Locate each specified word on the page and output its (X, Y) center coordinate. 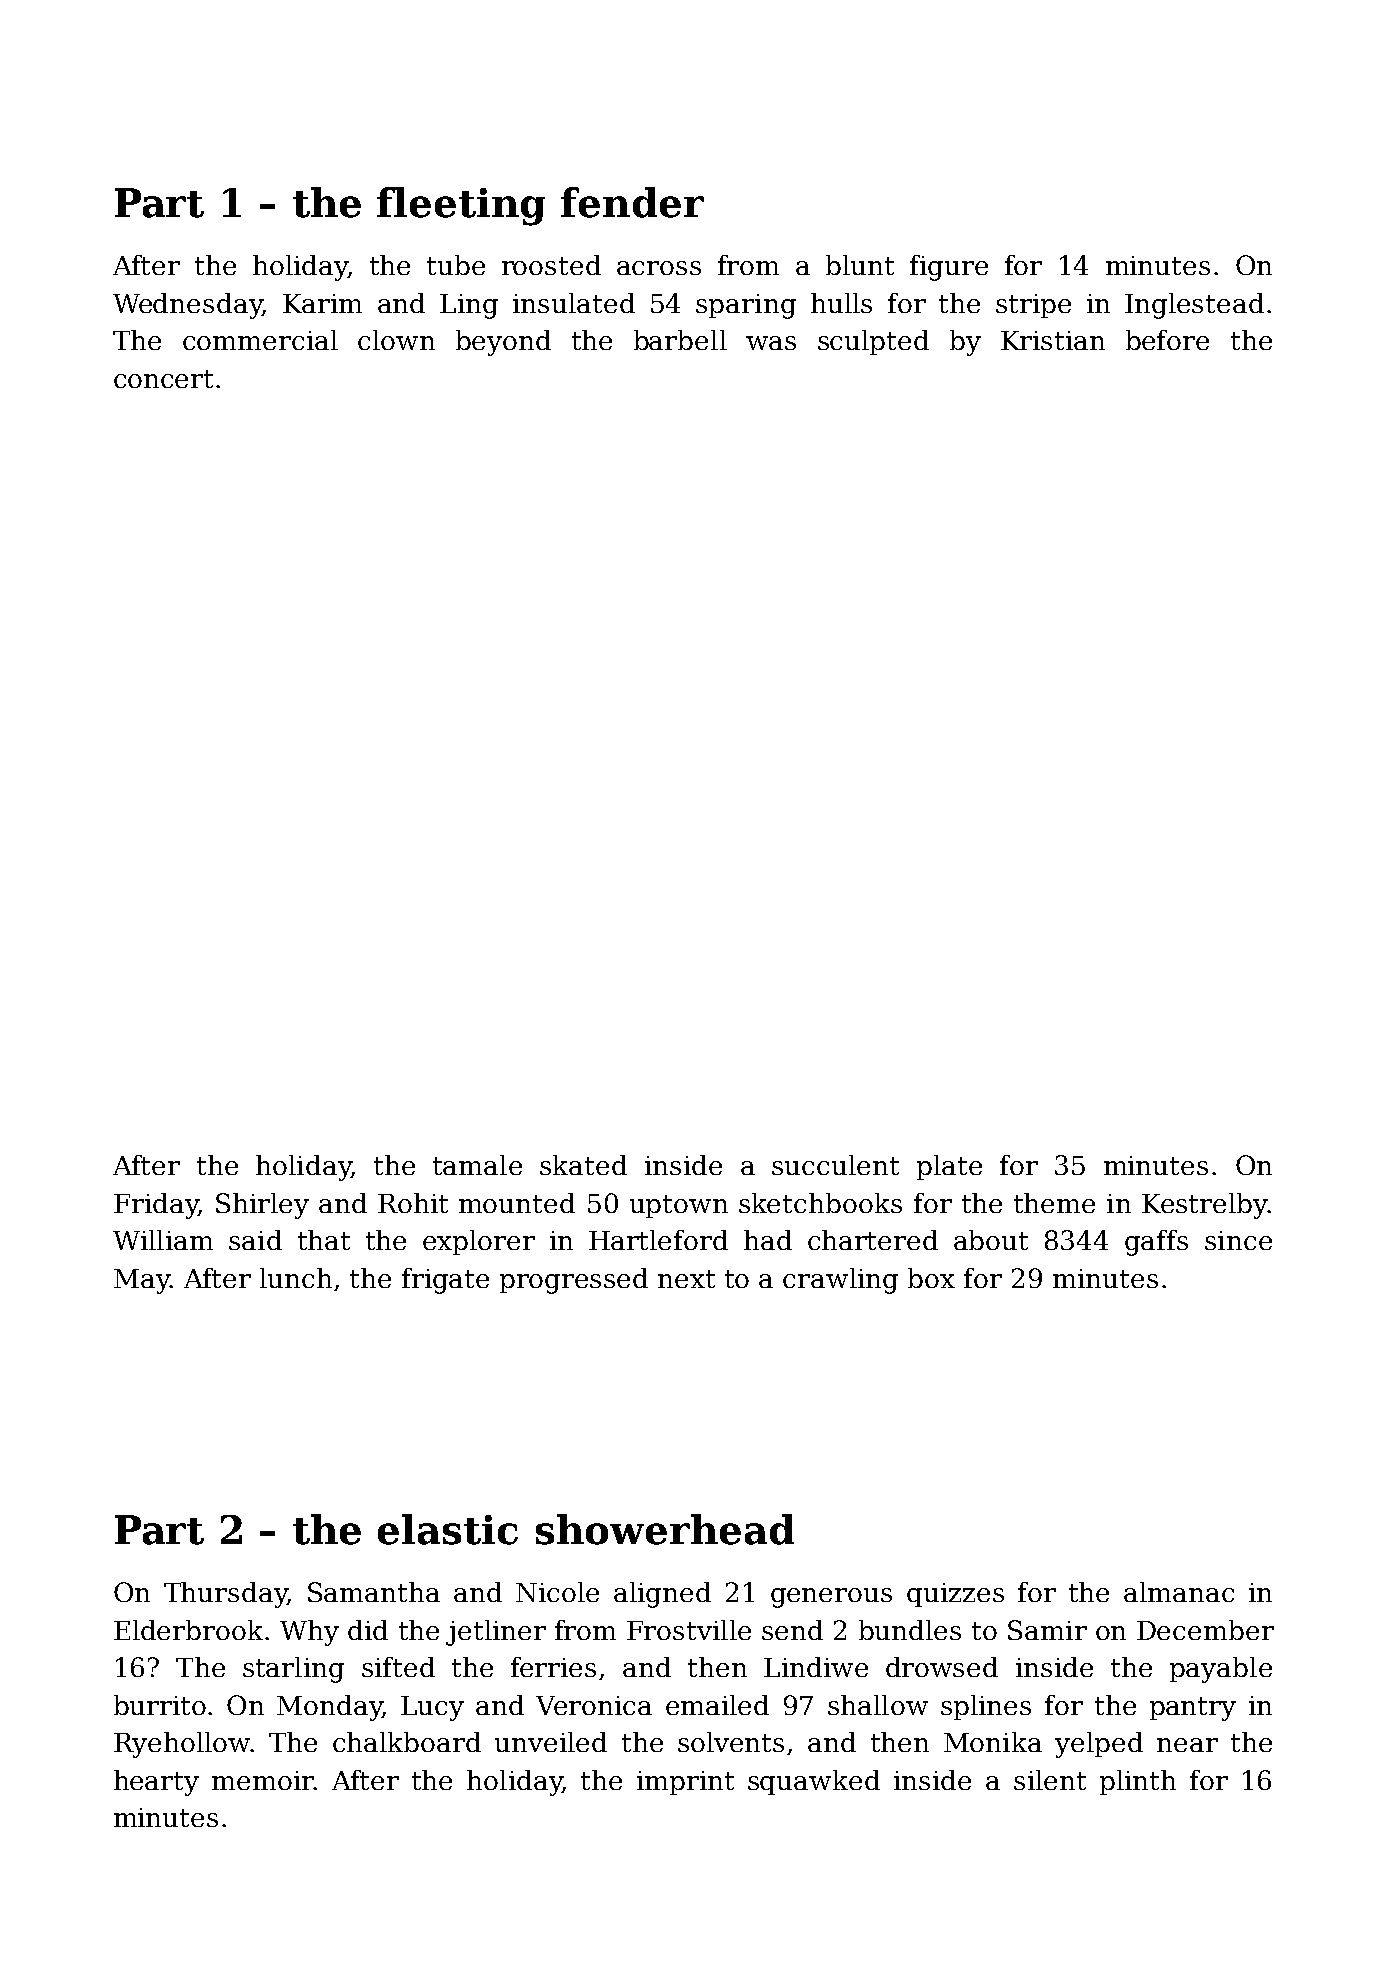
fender (632, 202)
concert (163, 379)
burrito (160, 1705)
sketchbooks (820, 1203)
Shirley (262, 1206)
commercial (260, 340)
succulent (835, 1165)
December (1205, 1630)
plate (949, 1167)
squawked (814, 1782)
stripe (1033, 306)
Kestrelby (1205, 1206)
